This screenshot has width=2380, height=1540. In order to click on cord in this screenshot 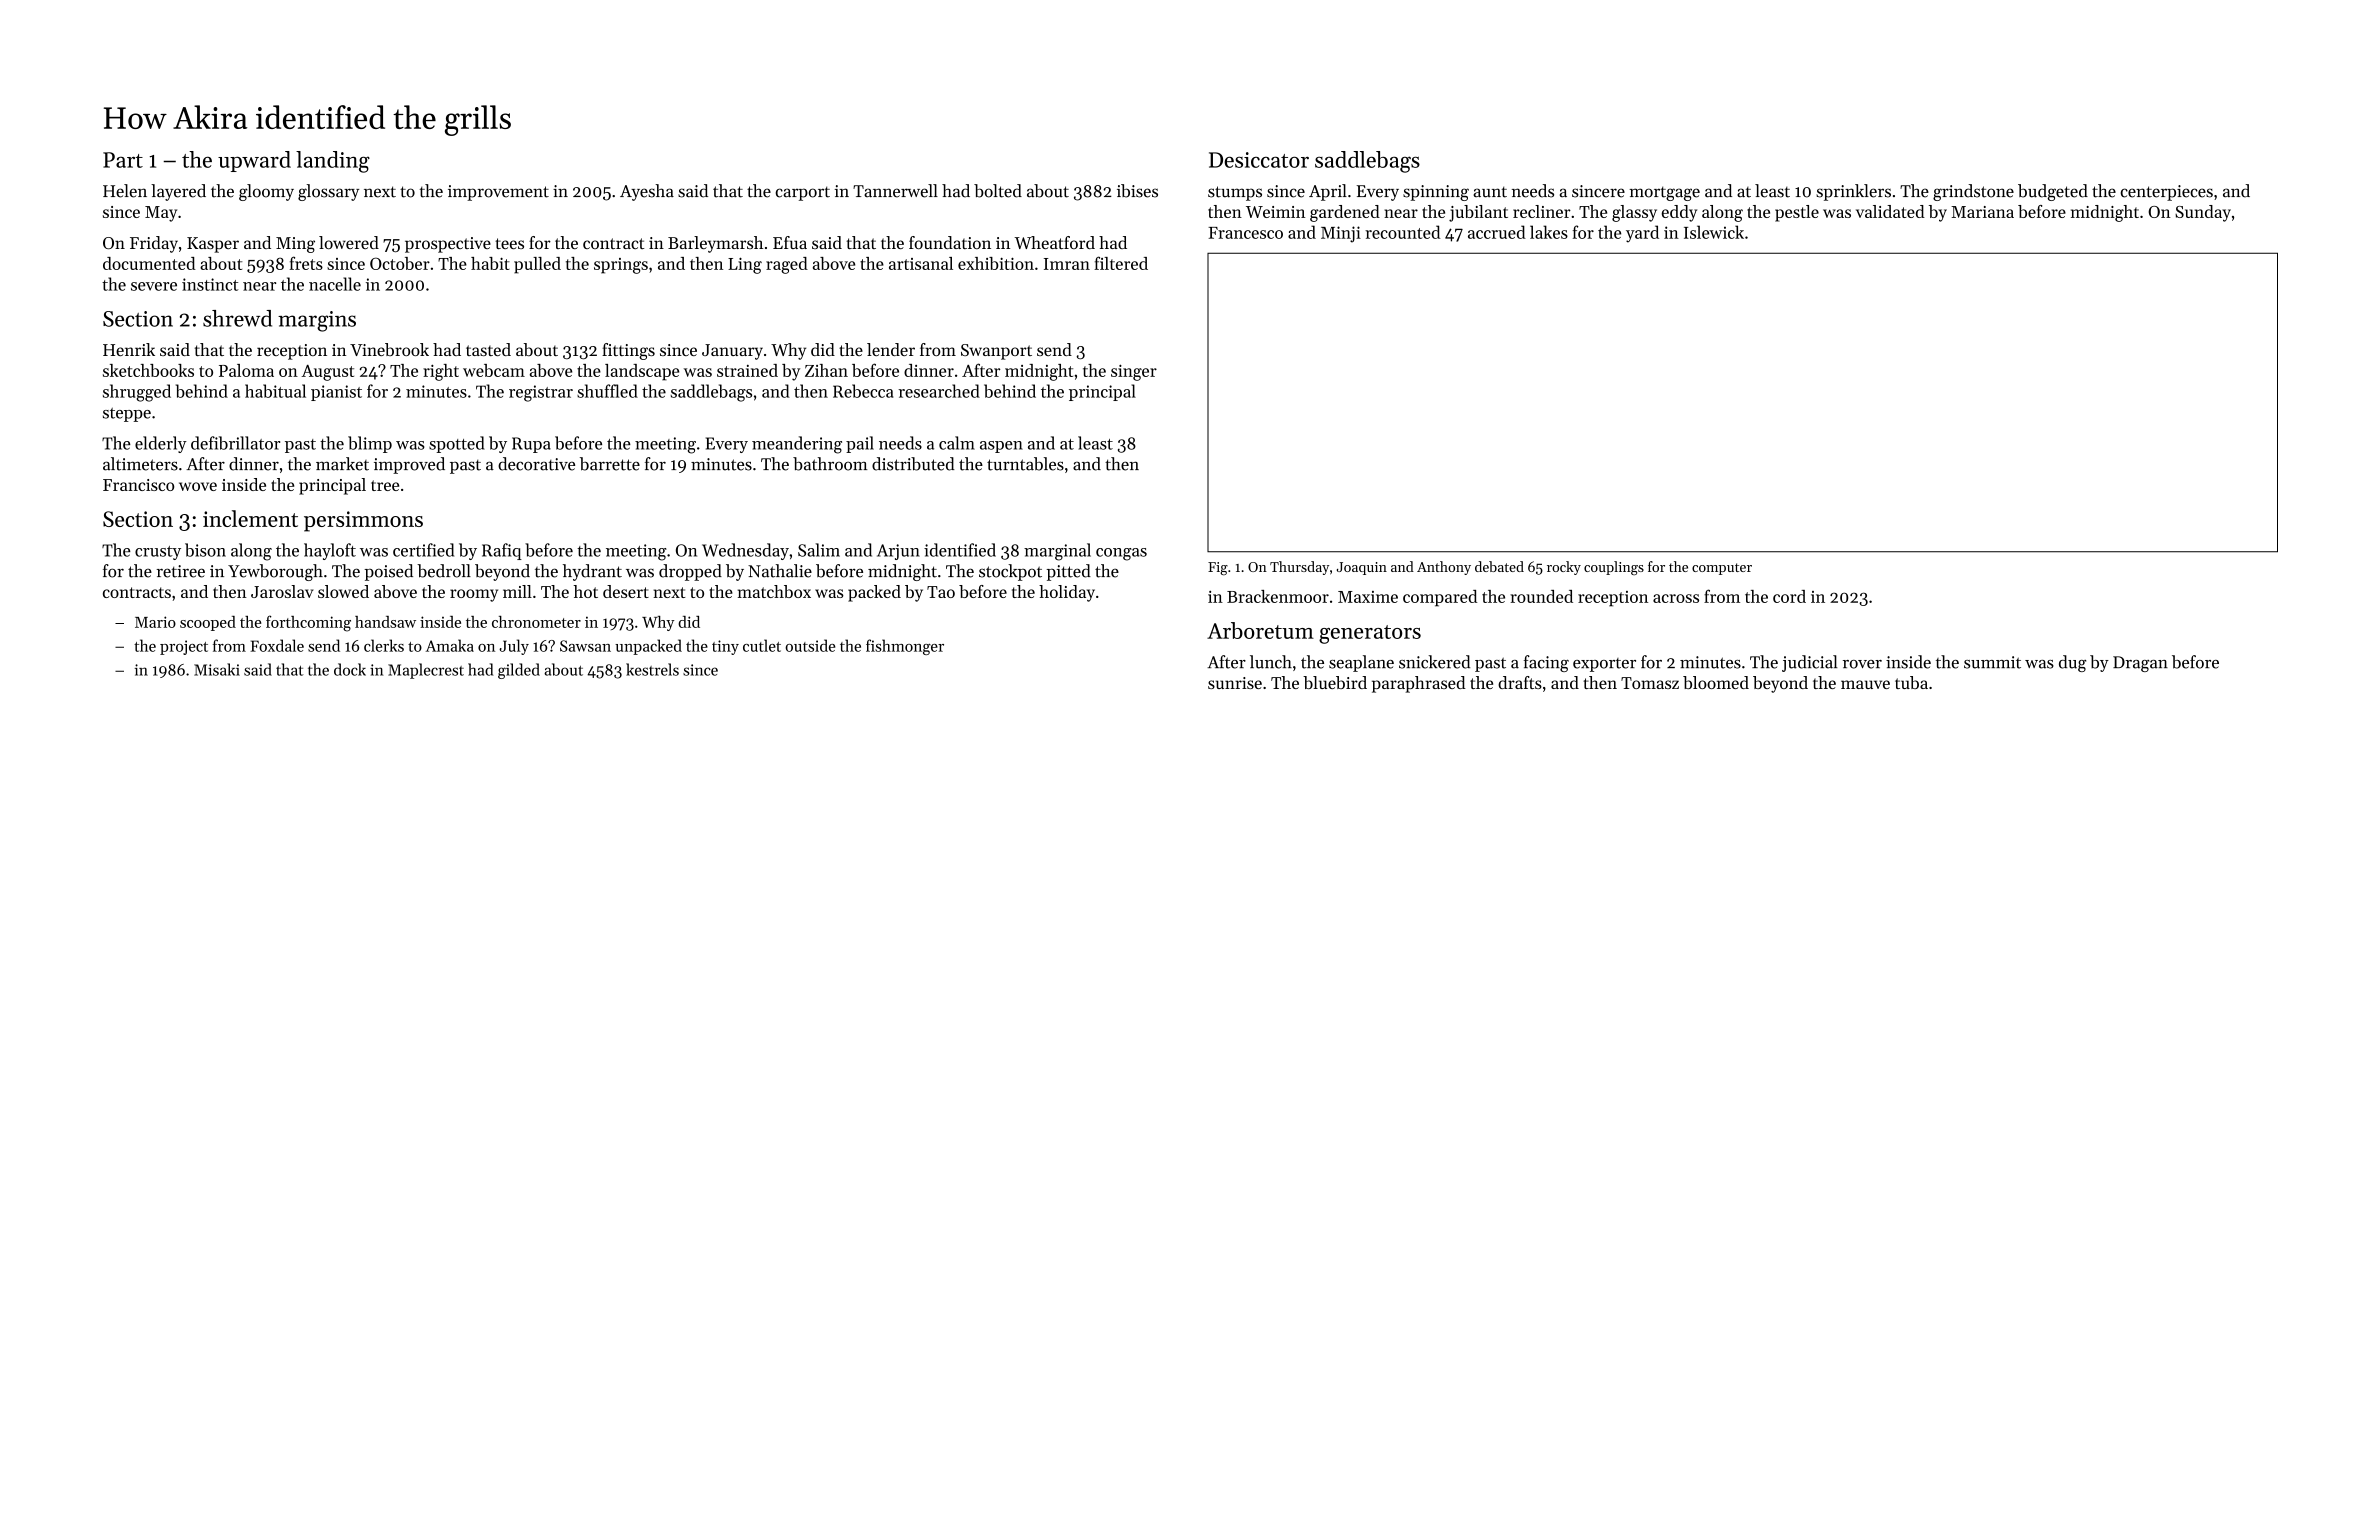, I will do `click(1789, 596)`.
